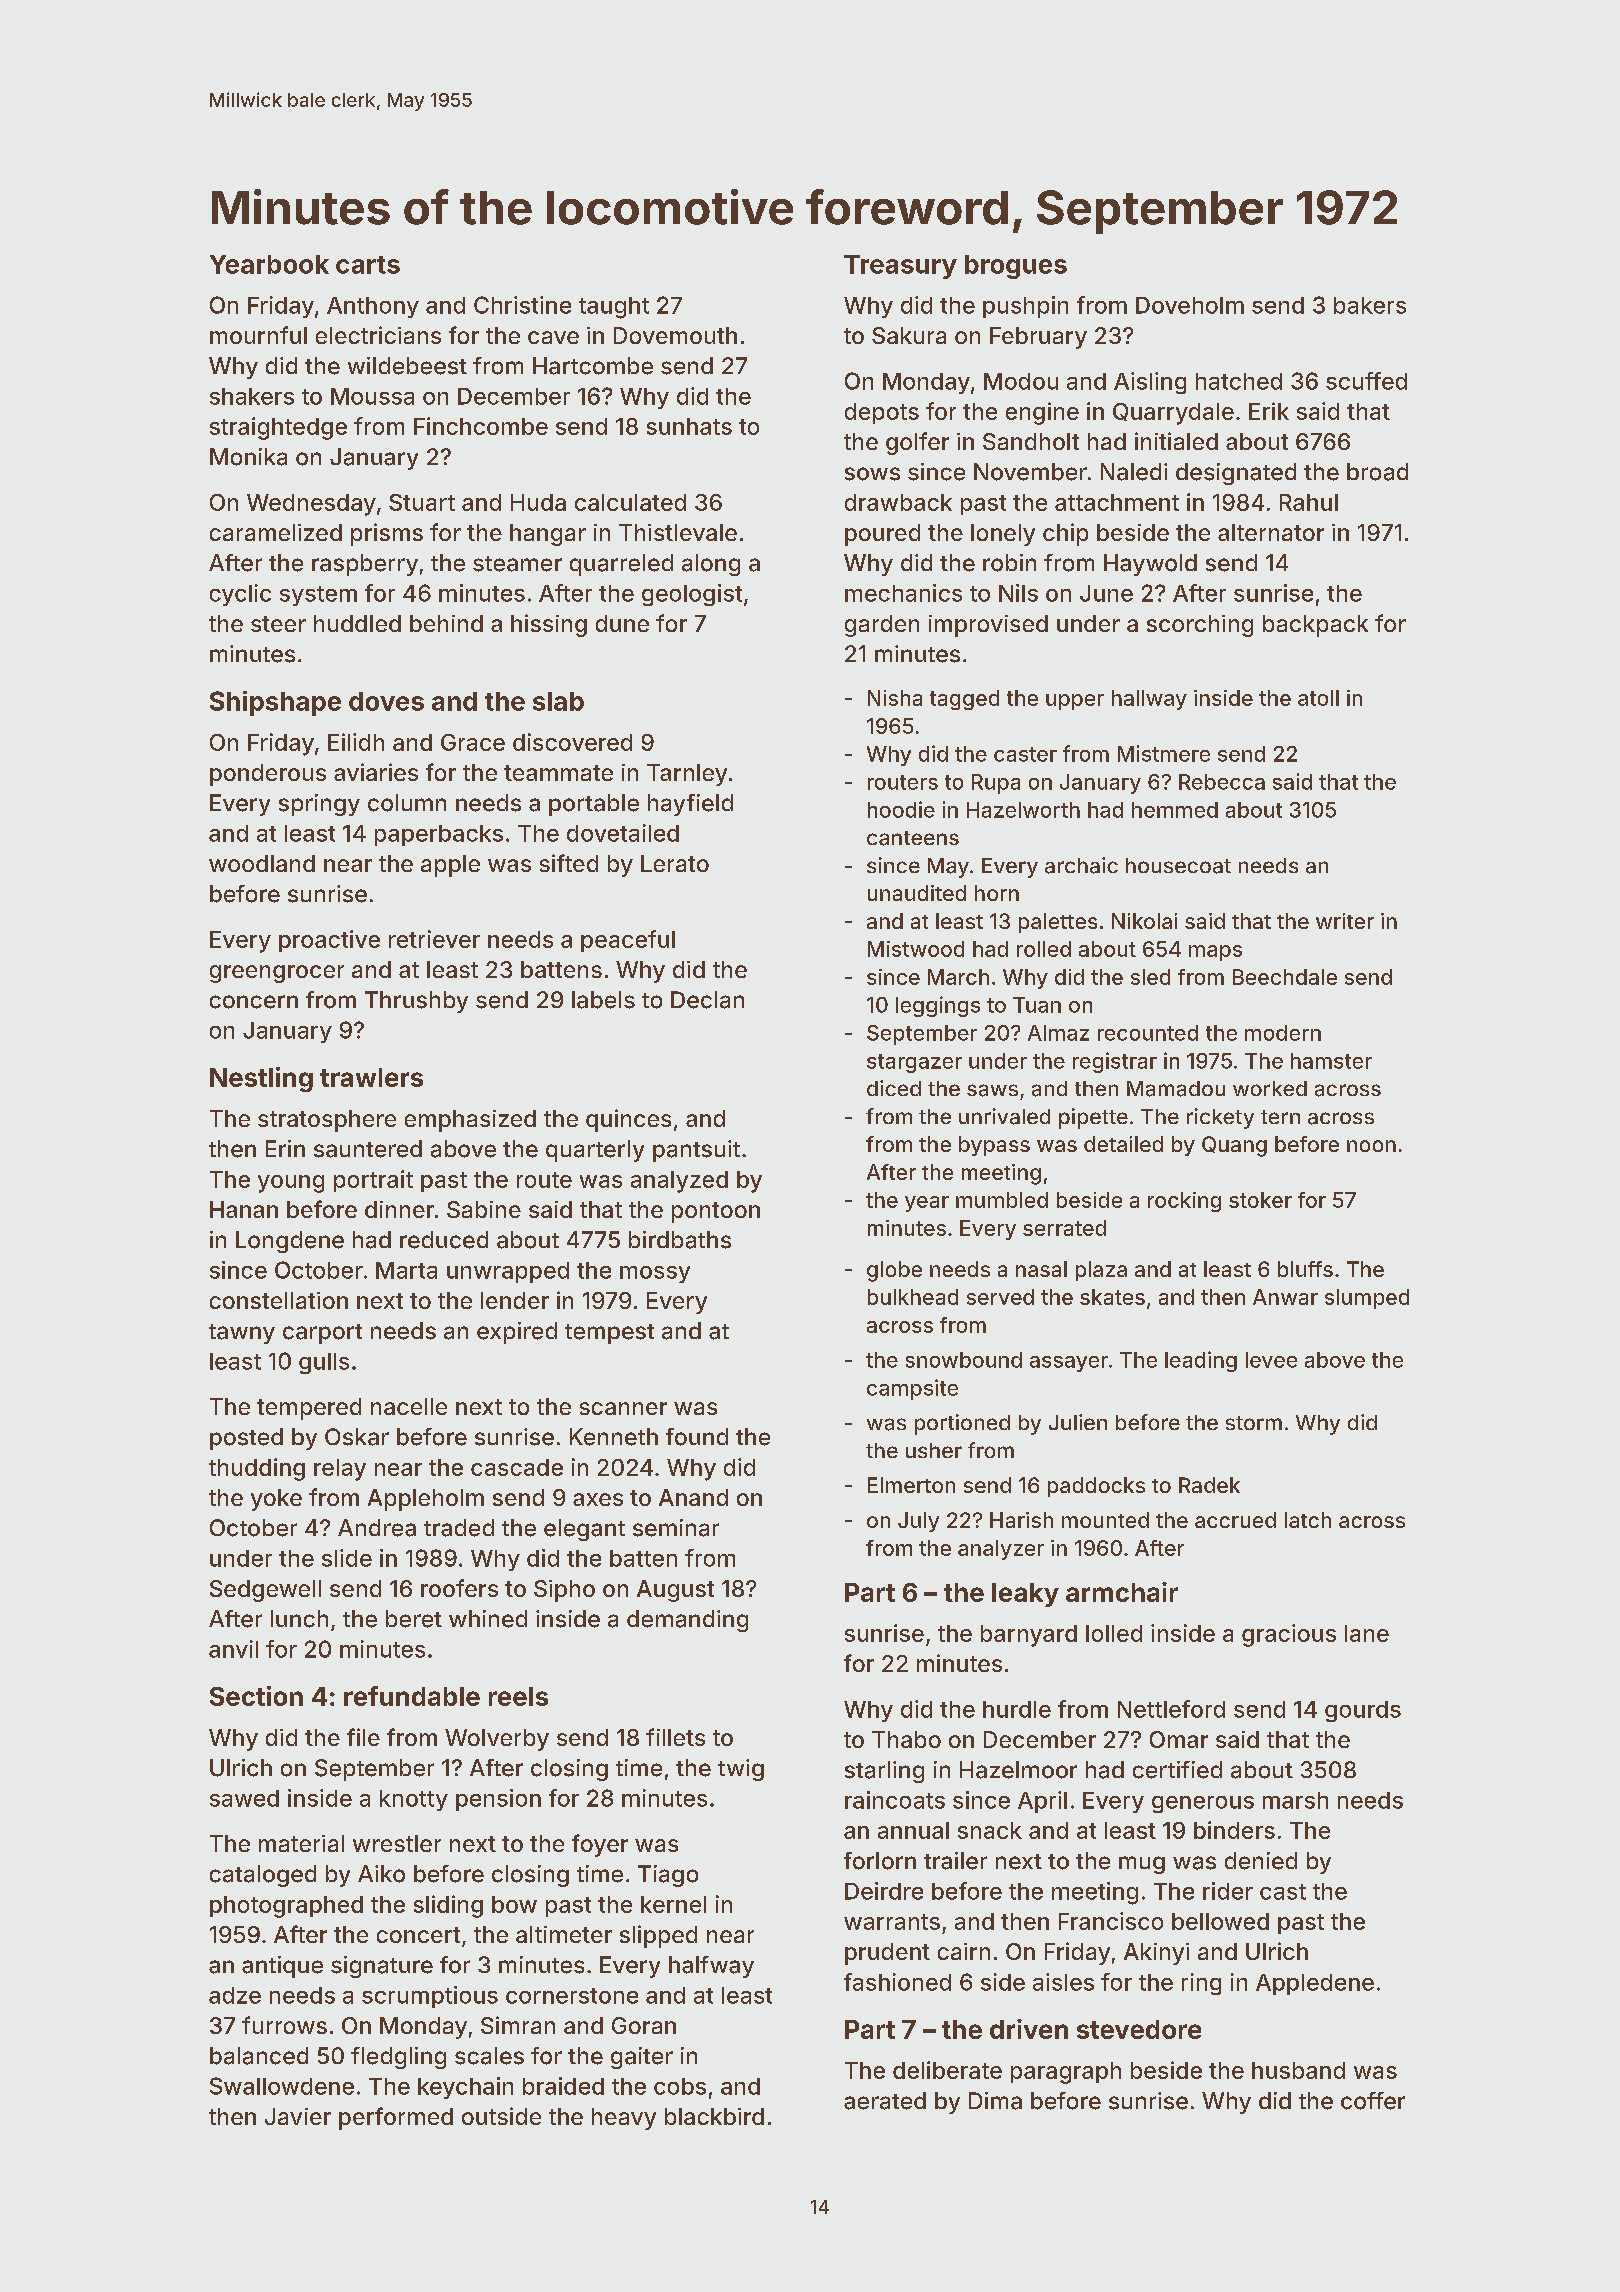 This document has width=1620, height=2292. Describe the element at coordinates (396, 2118) in the document. I see `performed` at that location.
